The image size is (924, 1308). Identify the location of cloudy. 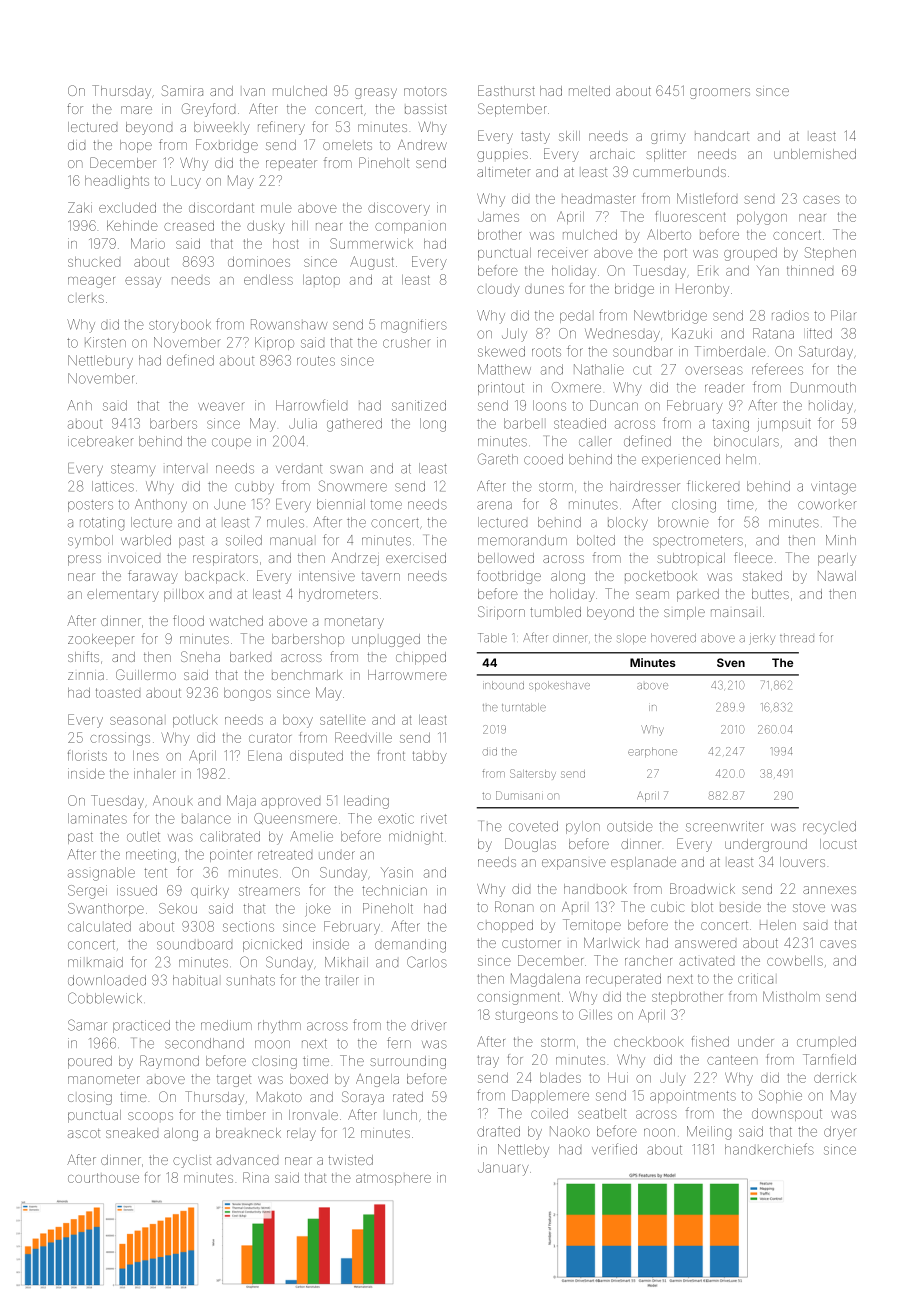
(498, 291).
